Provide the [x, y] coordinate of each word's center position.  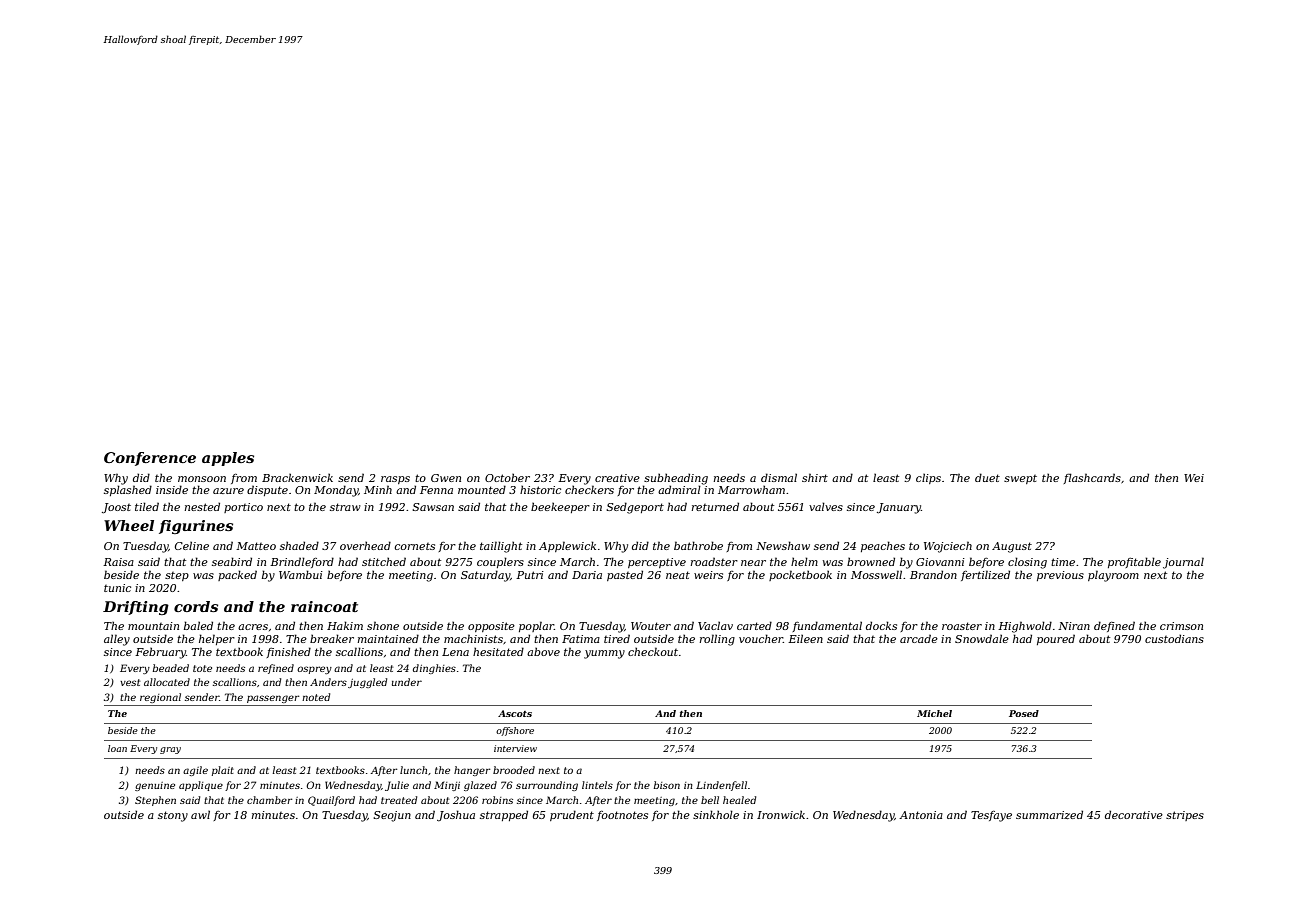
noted [316, 697]
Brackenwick [297, 478]
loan [117, 748]
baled [198, 625]
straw [345, 507]
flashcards [1092, 478]
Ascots [515, 713]
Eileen [805, 639]
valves [826, 506]
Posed [1024, 713]
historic [540, 489]
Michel [934, 713]
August [1012, 547]
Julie [397, 786]
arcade [919, 638]
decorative [1134, 814]
